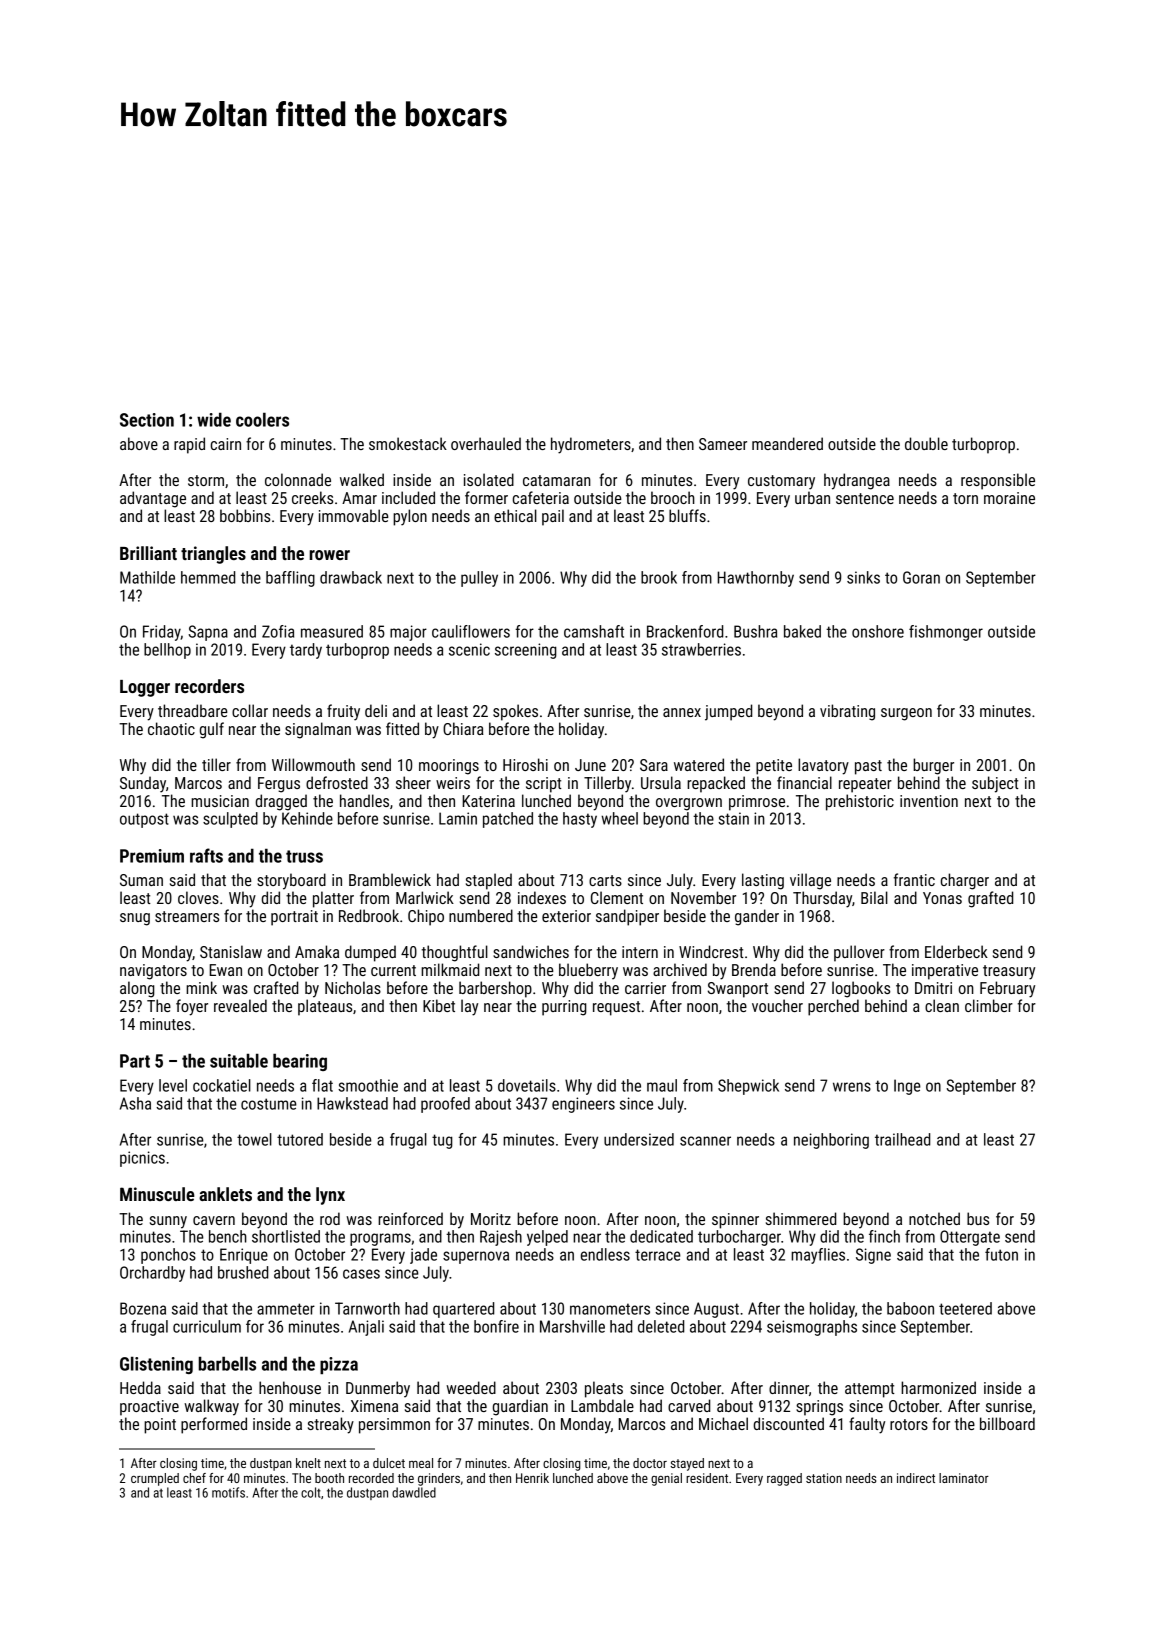  What do you see at coordinates (239, 1060) in the image?
I see `suitable` at bounding box center [239, 1060].
